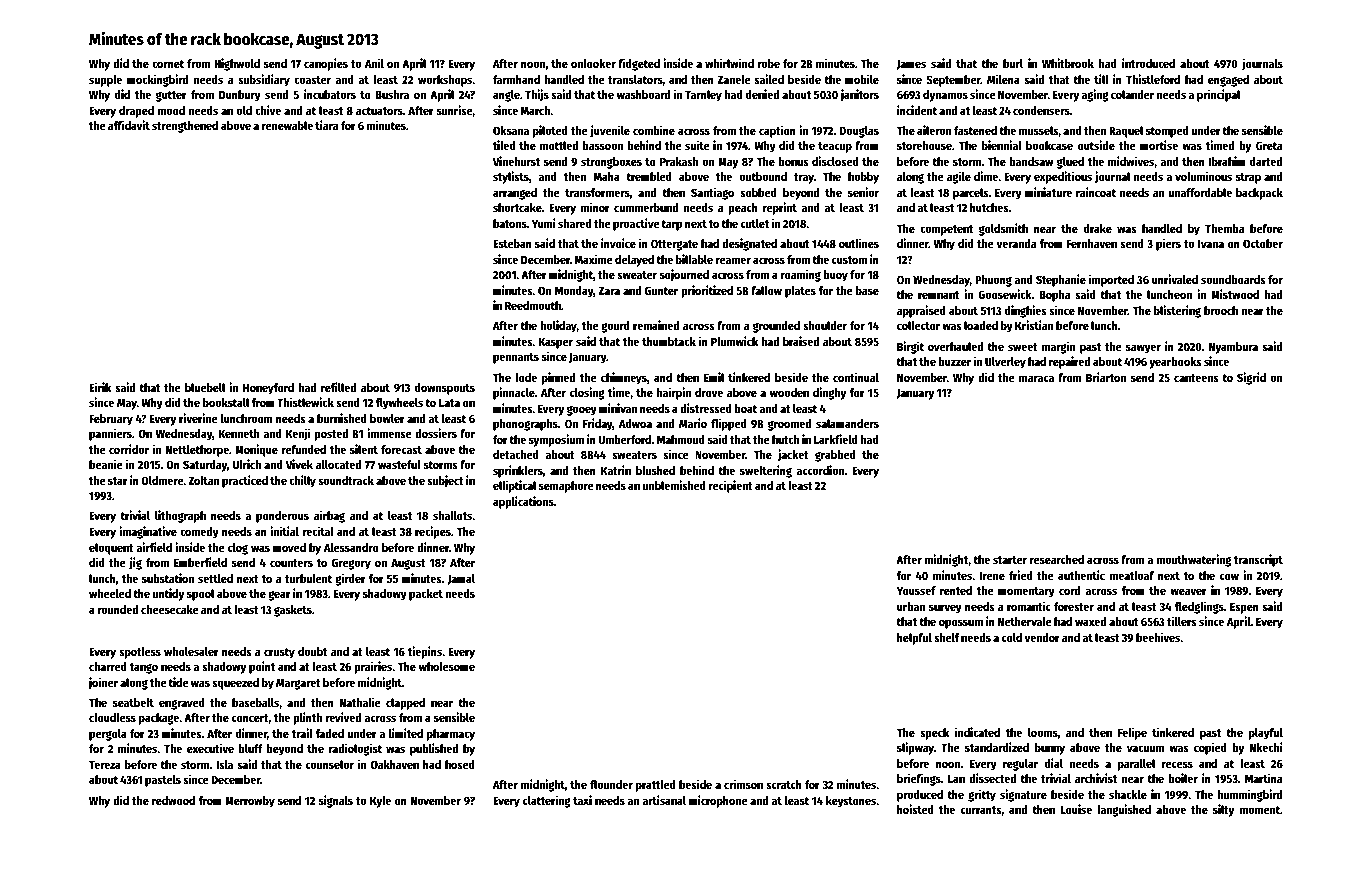  I want to click on mottled, so click(559, 145).
